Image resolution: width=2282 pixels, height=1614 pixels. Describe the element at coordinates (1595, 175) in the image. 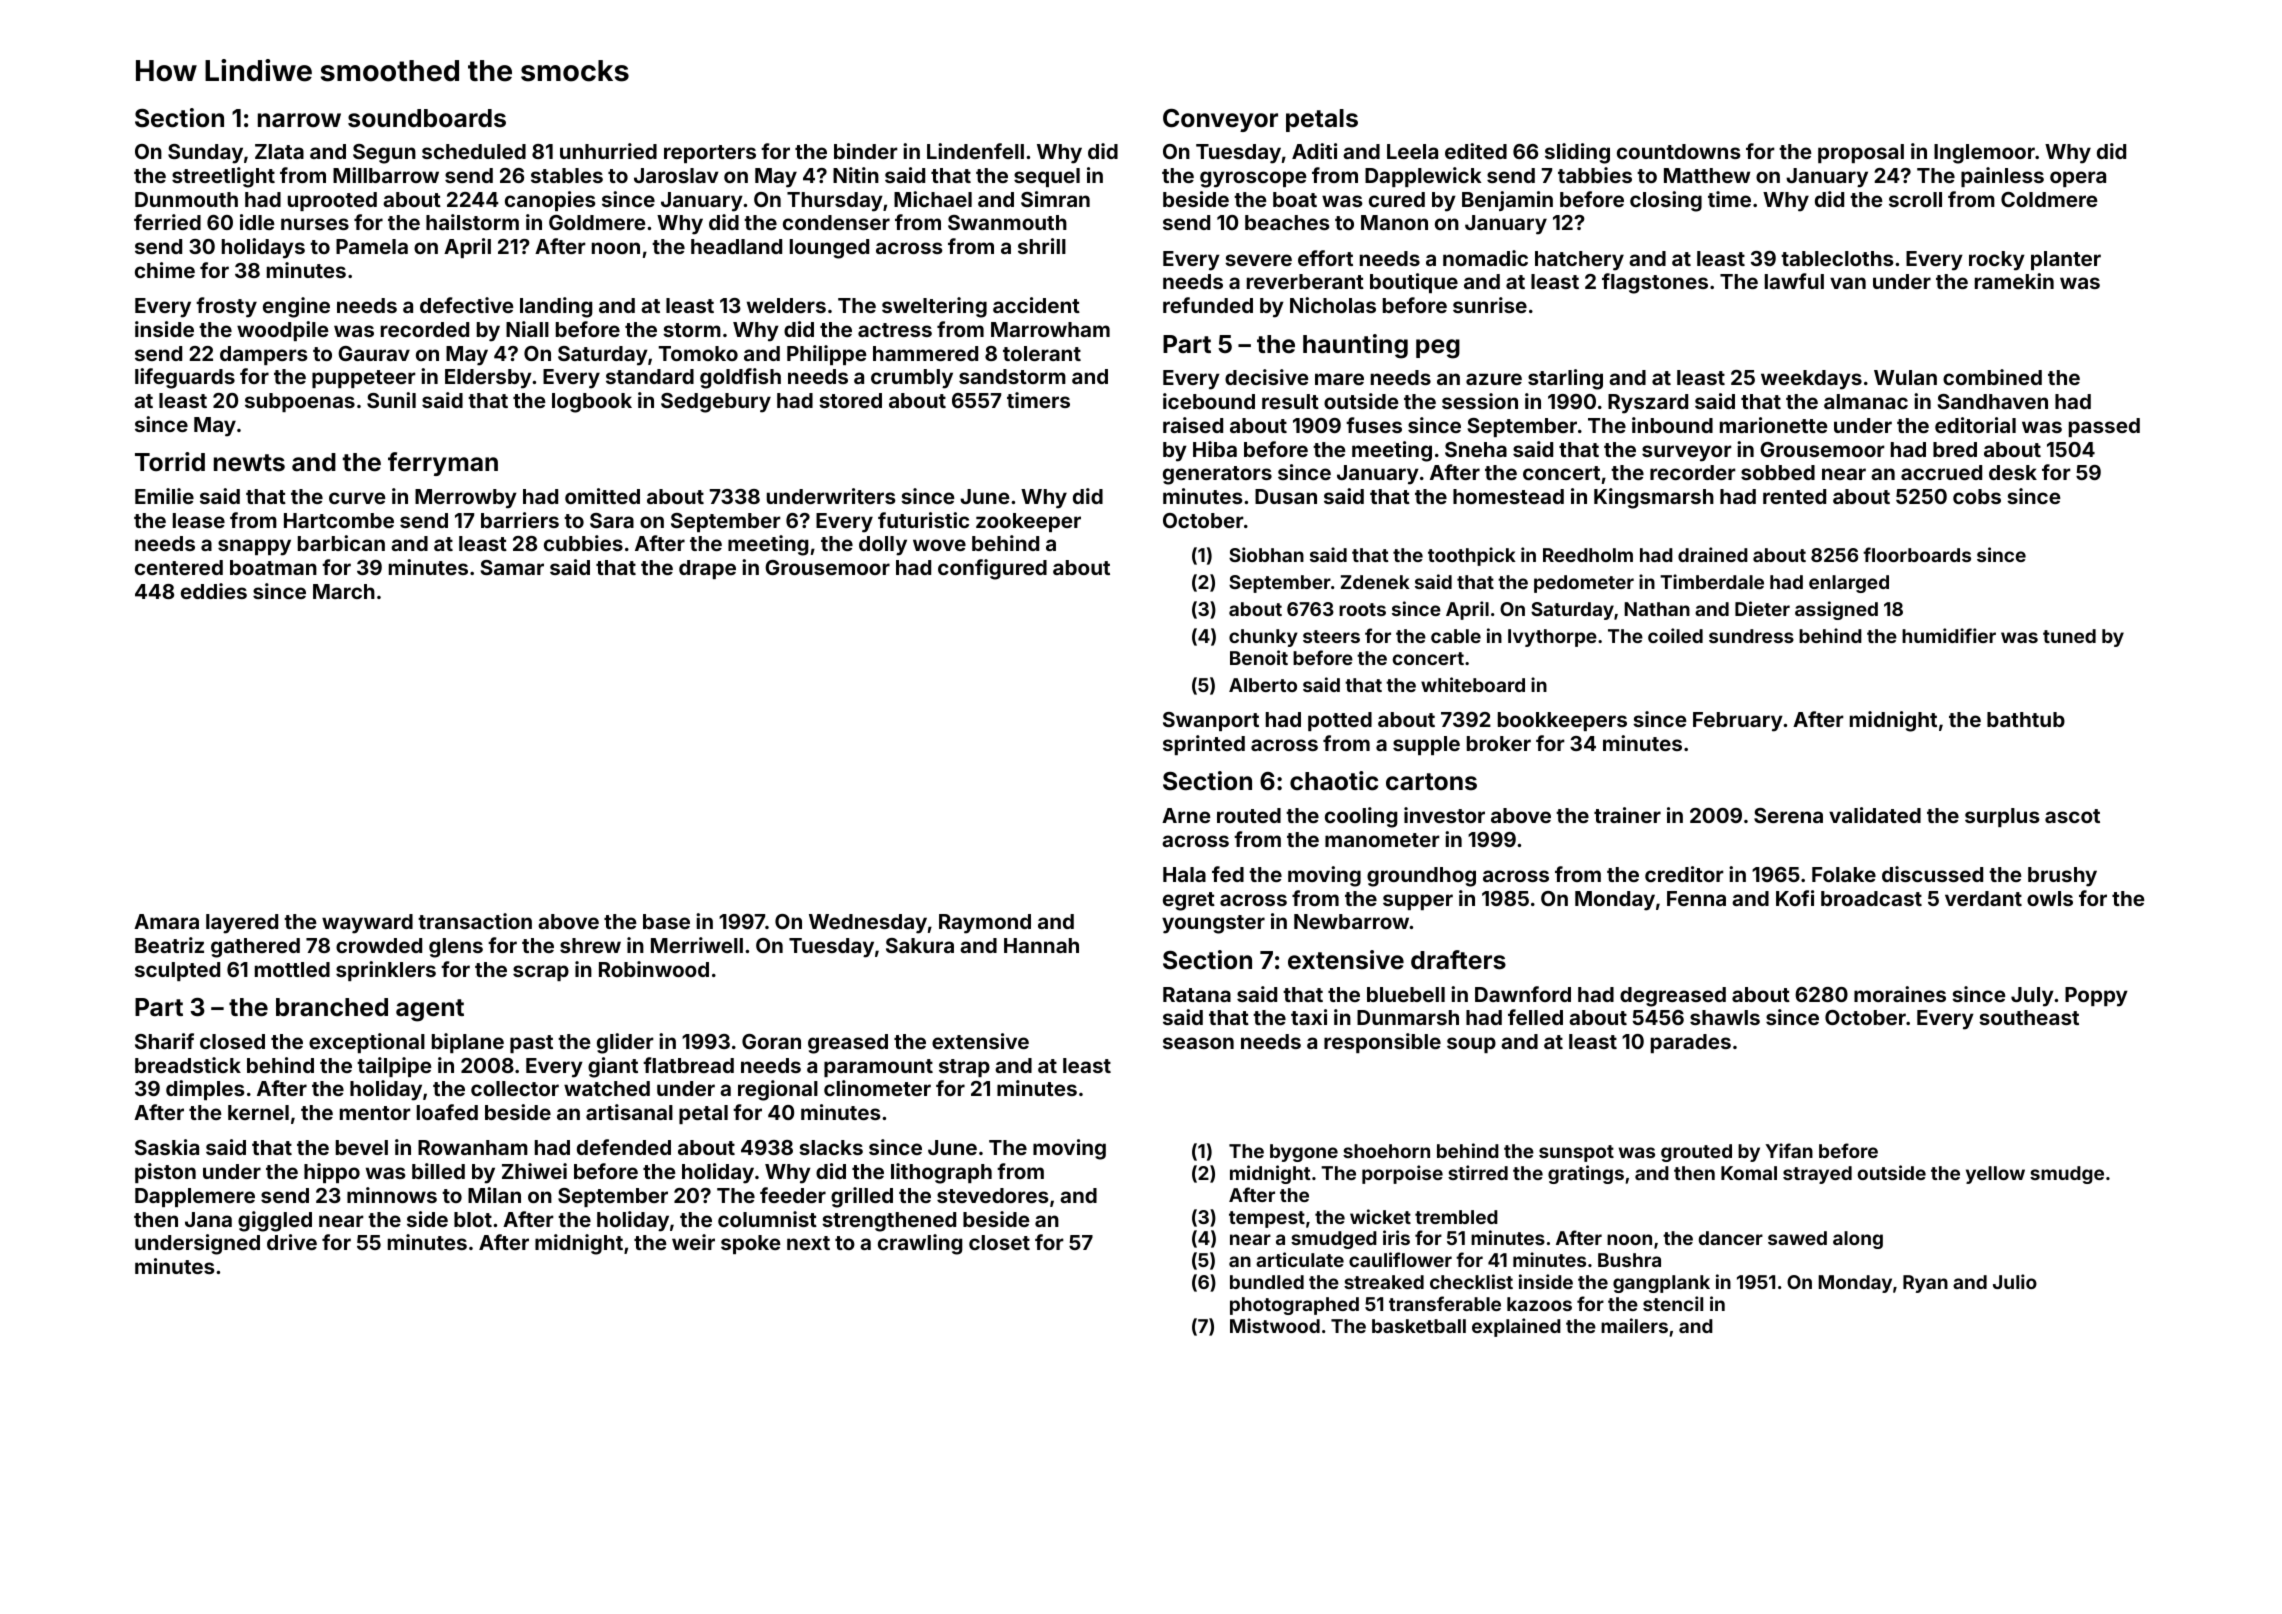

I see `tabbies` at that location.
